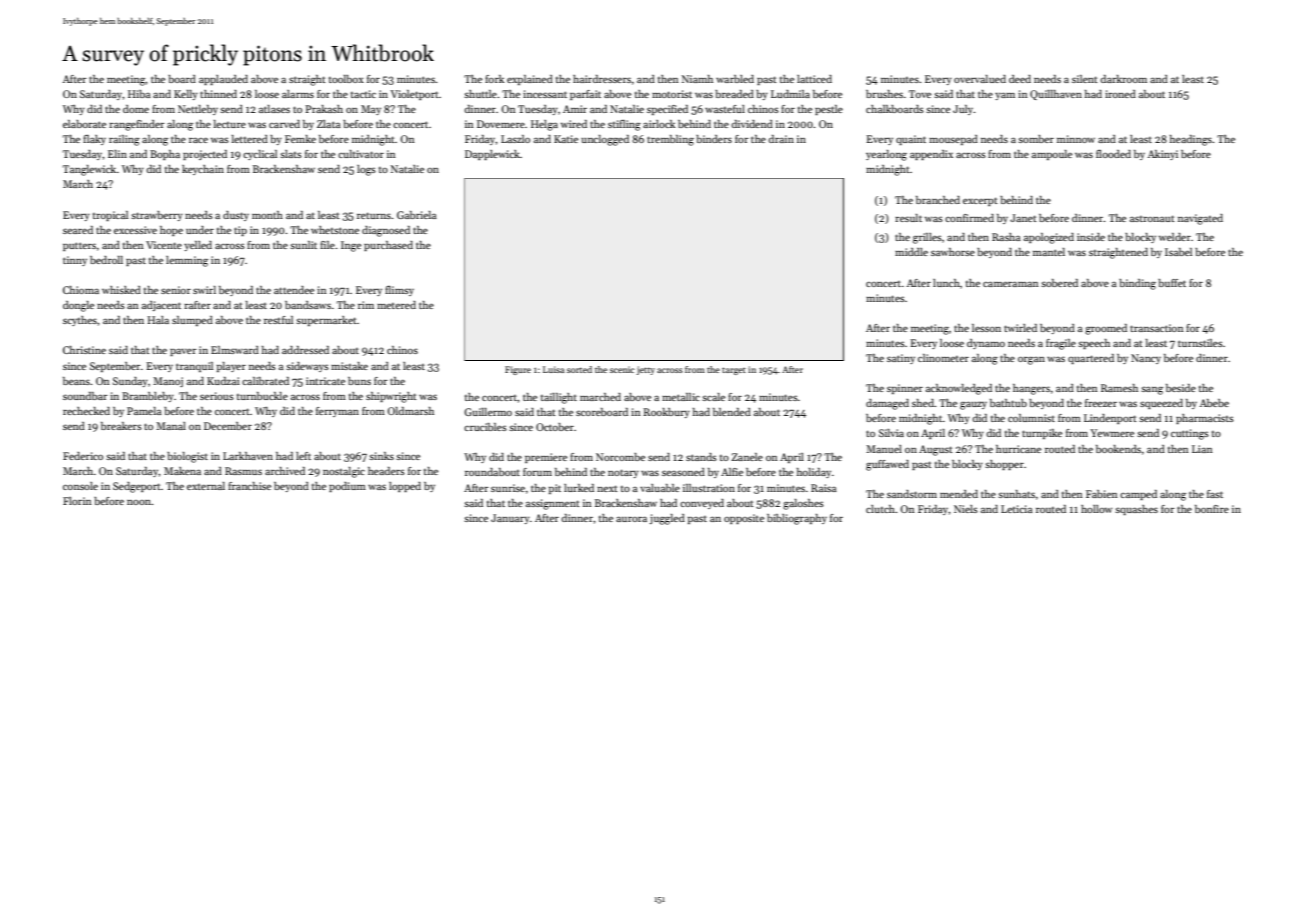 This screenshot has width=1308, height=924. I want to click on holiday, so click(814, 473).
